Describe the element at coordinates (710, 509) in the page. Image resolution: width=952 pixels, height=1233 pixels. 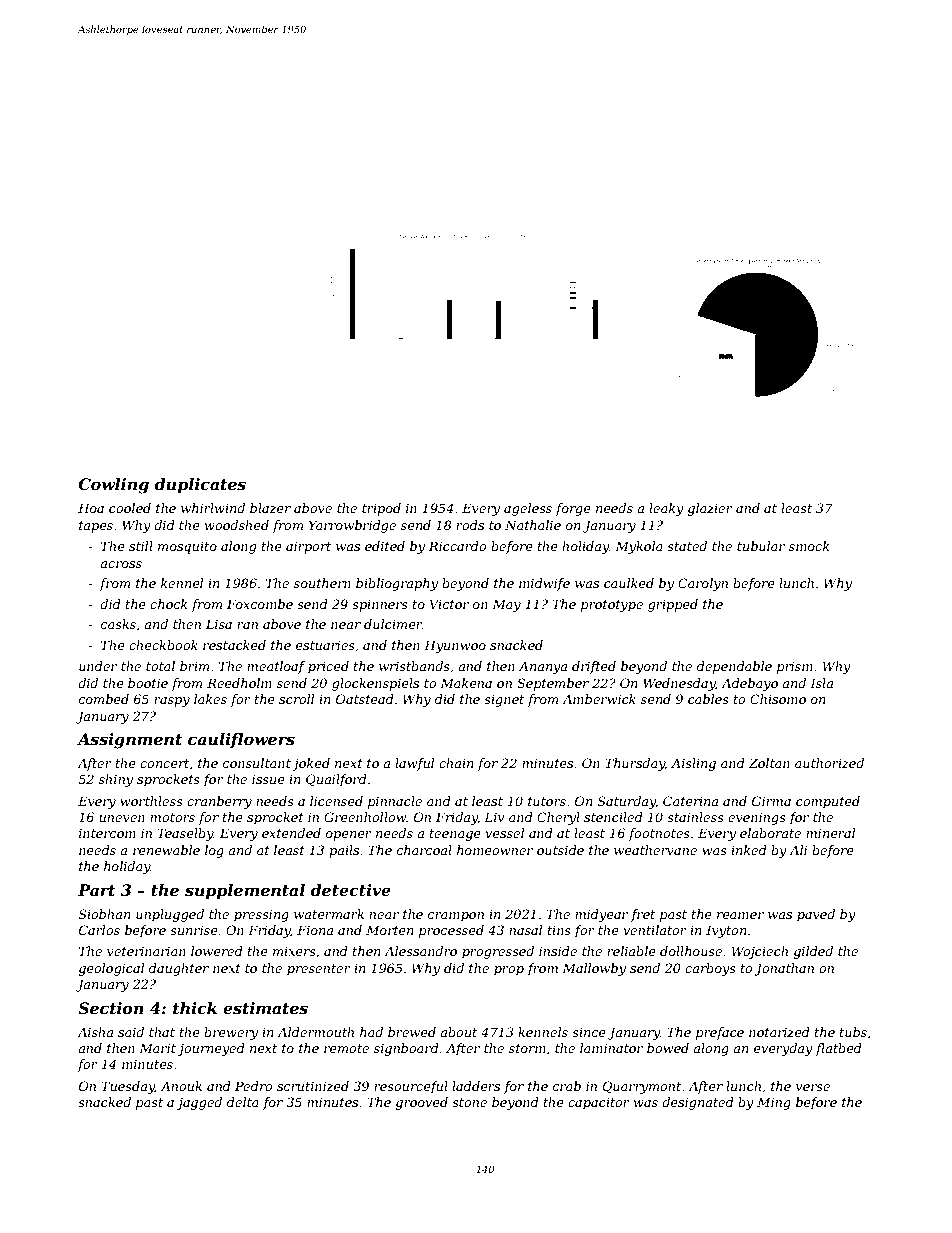
I see `glazier` at that location.
